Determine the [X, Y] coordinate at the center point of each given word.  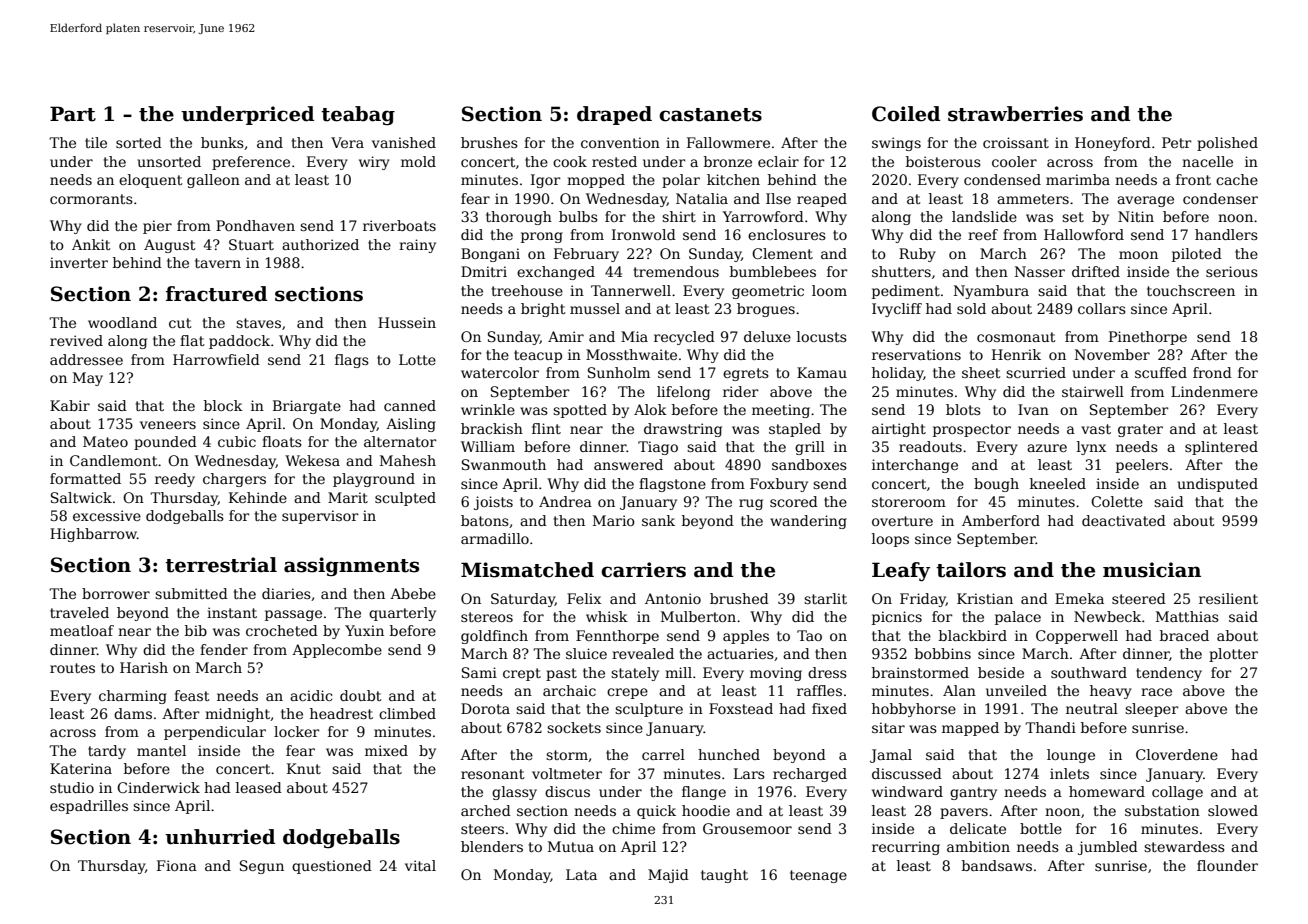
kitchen [733, 179]
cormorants [91, 199]
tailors [971, 570]
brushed [739, 598]
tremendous [676, 271]
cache [1237, 179]
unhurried [220, 837]
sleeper [1152, 710]
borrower [116, 593]
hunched [729, 754]
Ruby [917, 255]
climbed [407, 713]
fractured [216, 294]
